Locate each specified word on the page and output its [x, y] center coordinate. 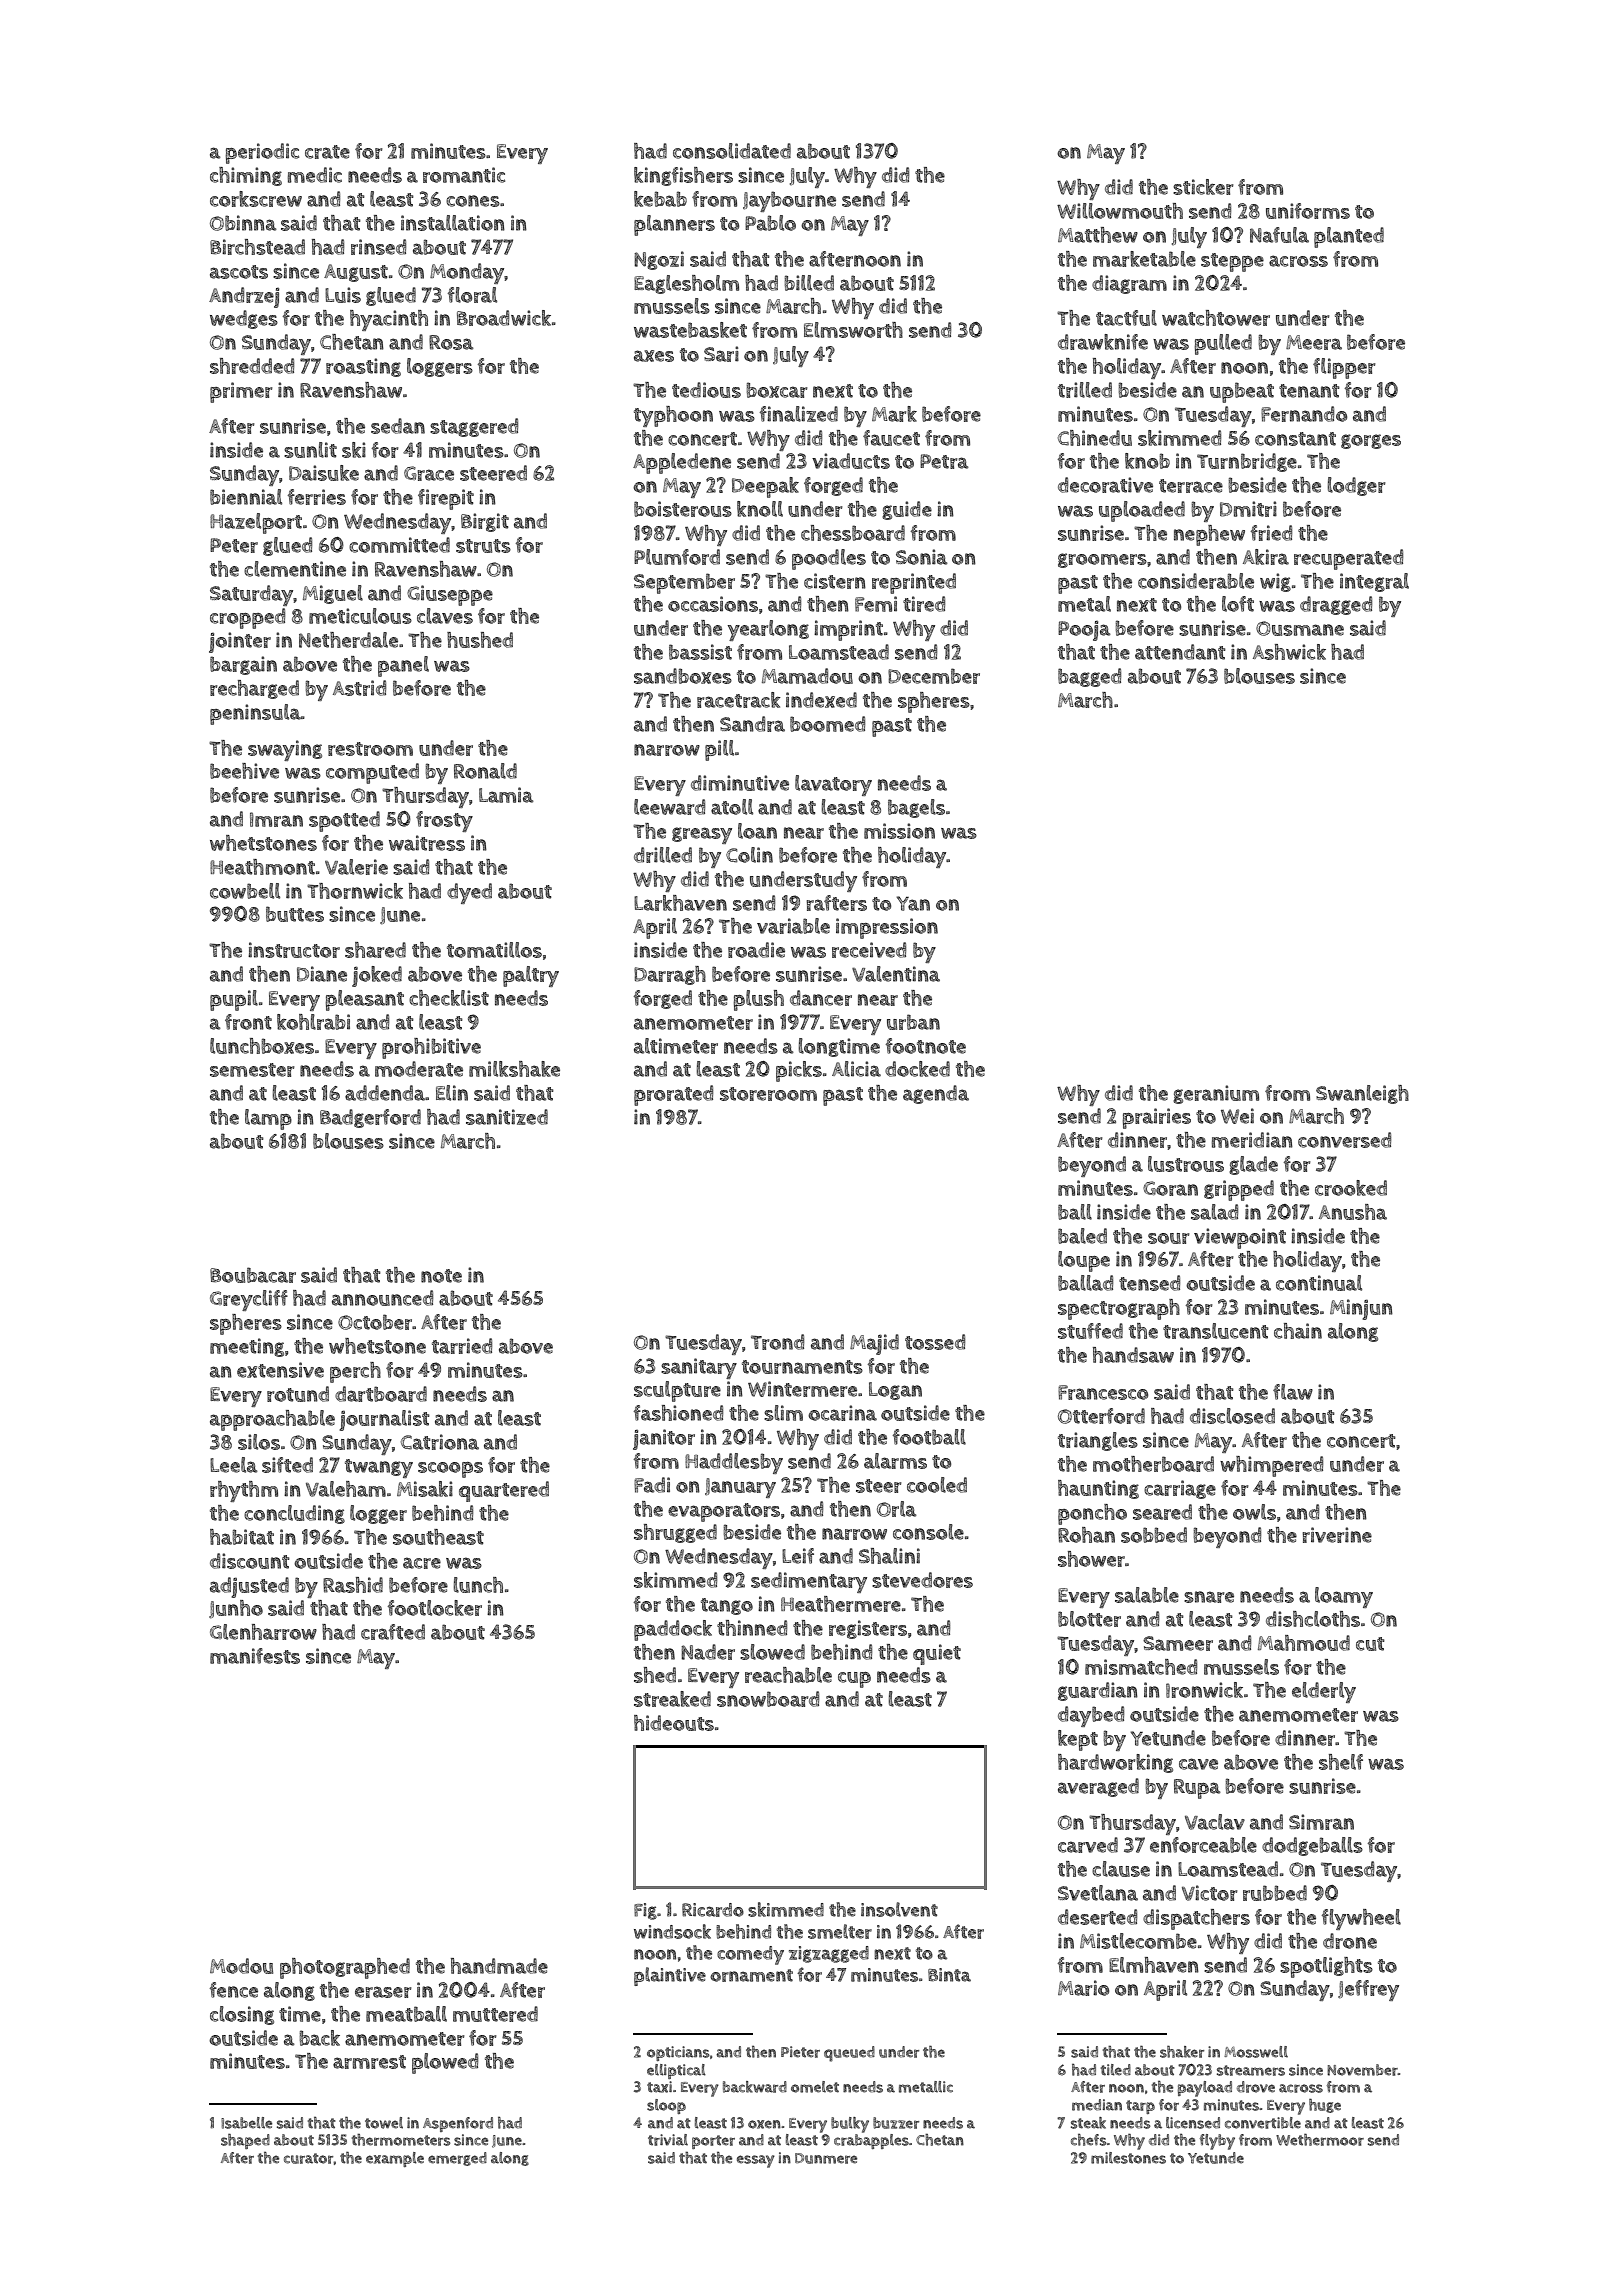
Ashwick [1289, 652]
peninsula [255, 714]
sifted [287, 1465]
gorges [1371, 441]
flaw [1293, 1392]
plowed [445, 2063]
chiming [246, 176]
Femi [876, 604]
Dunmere [826, 2158]
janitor [664, 1439]
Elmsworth [853, 330]
